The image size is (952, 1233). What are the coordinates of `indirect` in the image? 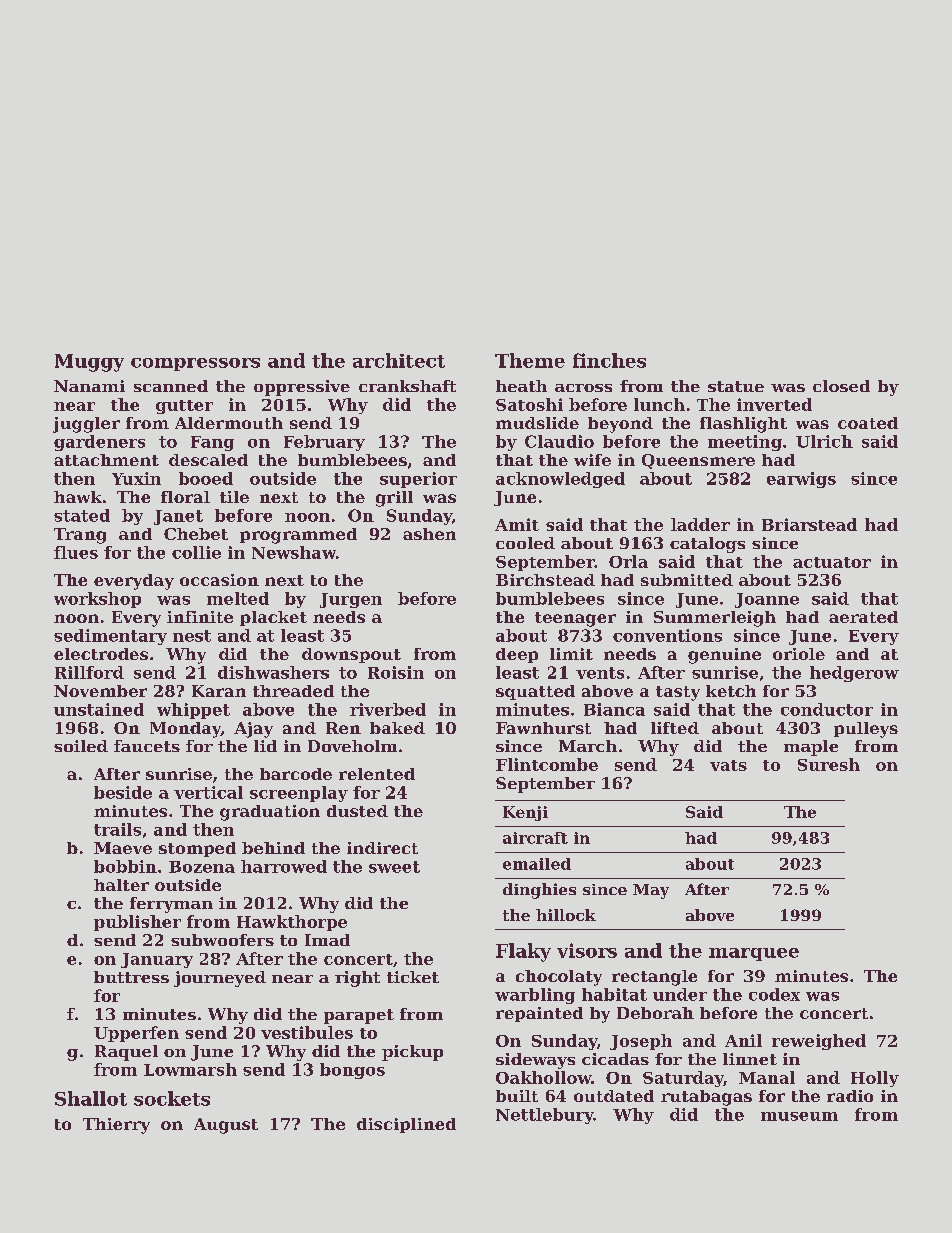 It's located at (382, 848).
